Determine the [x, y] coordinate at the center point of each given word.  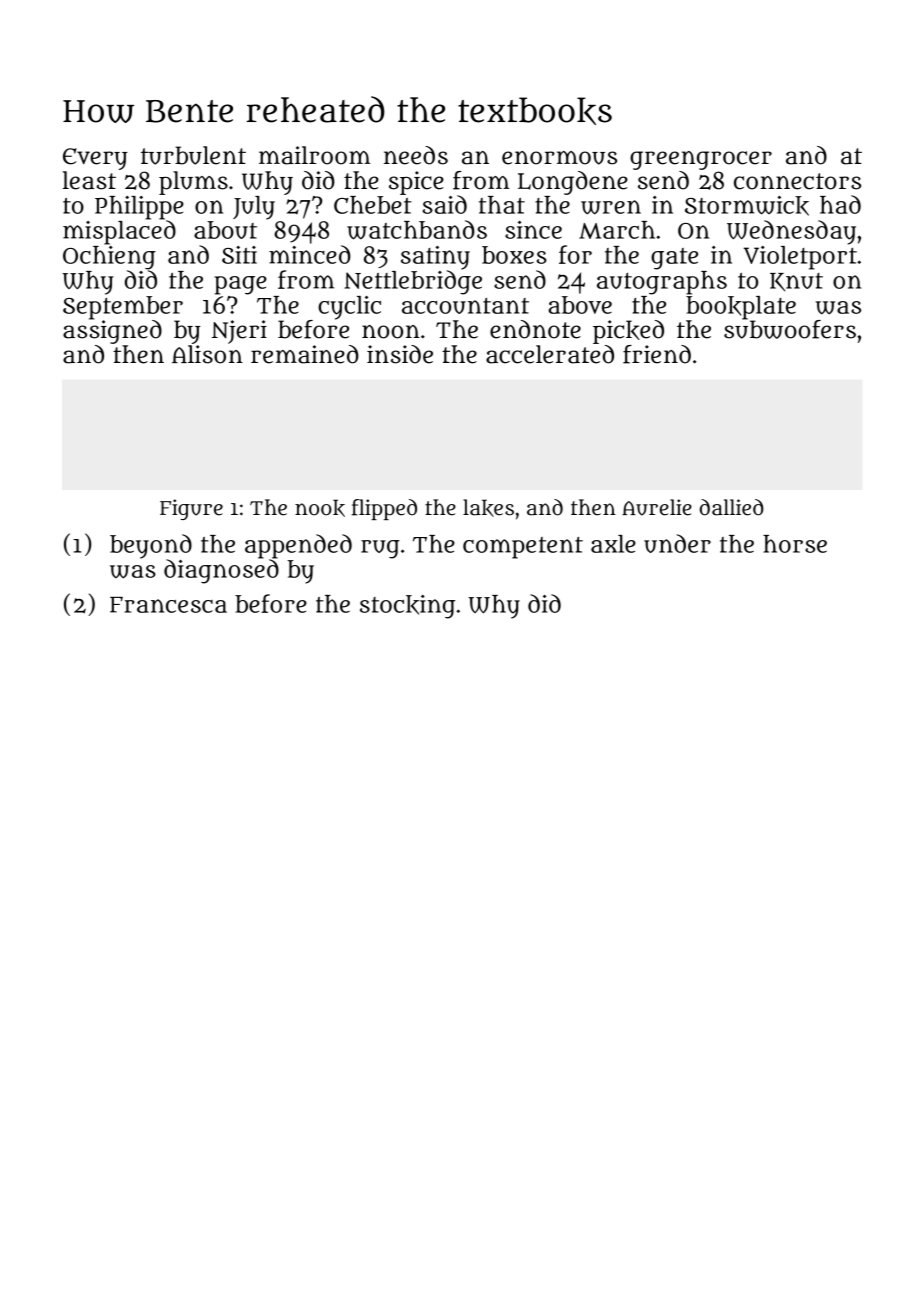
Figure [191, 509]
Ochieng [109, 258]
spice [416, 183]
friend [657, 354]
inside [400, 354]
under [677, 543]
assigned [112, 331]
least [89, 180]
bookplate [741, 308]
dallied [732, 507]
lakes [488, 508]
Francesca [168, 605]
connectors [797, 181]
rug [380, 549]
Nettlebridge [413, 282]
